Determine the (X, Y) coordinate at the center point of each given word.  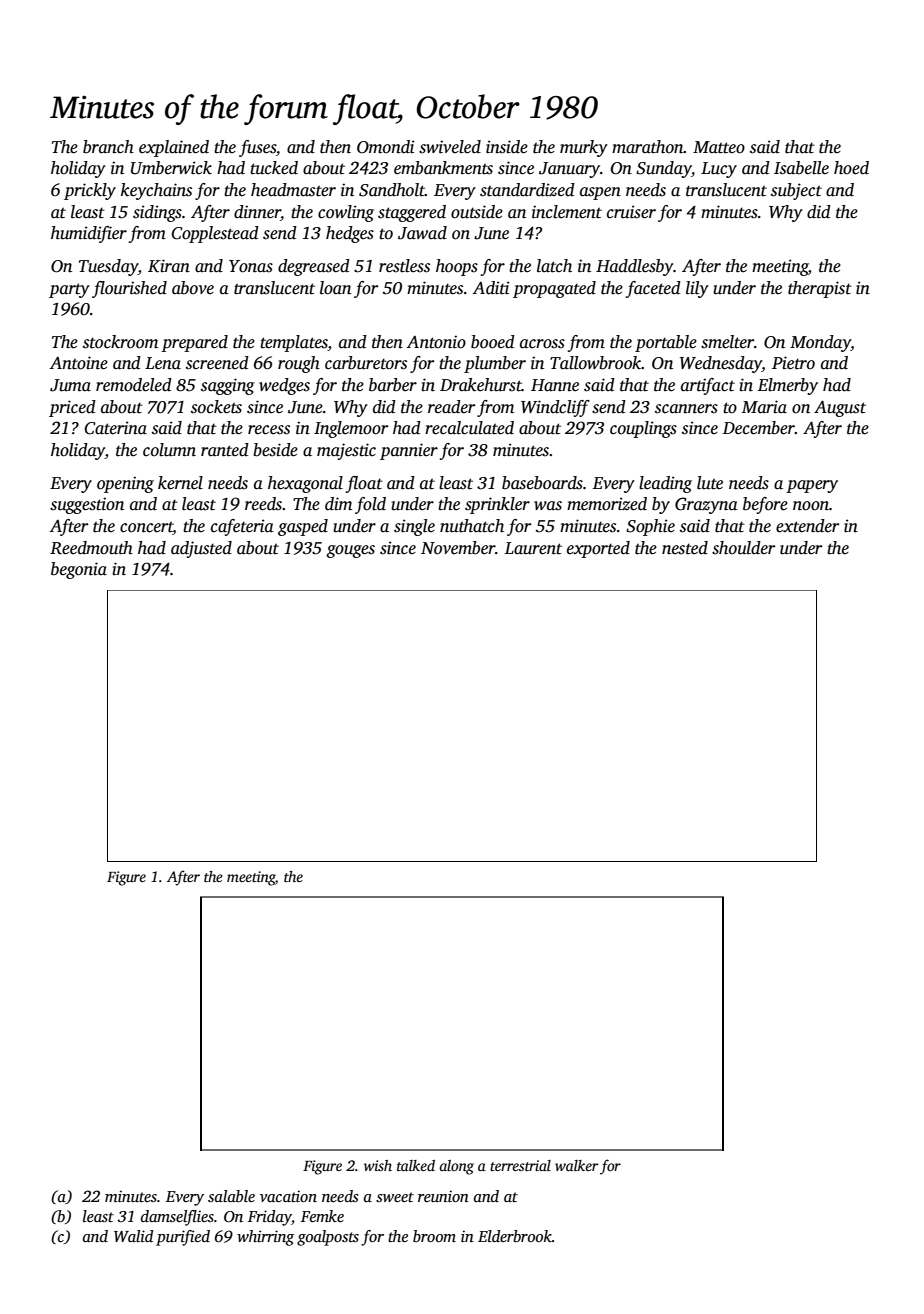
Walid (133, 1236)
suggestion (87, 505)
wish (378, 1165)
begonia (79, 570)
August (840, 408)
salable (231, 1196)
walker (576, 1165)
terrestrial (520, 1165)
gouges (350, 551)
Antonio (436, 342)
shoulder (744, 548)
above (193, 288)
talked (416, 1165)
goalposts (328, 1238)
